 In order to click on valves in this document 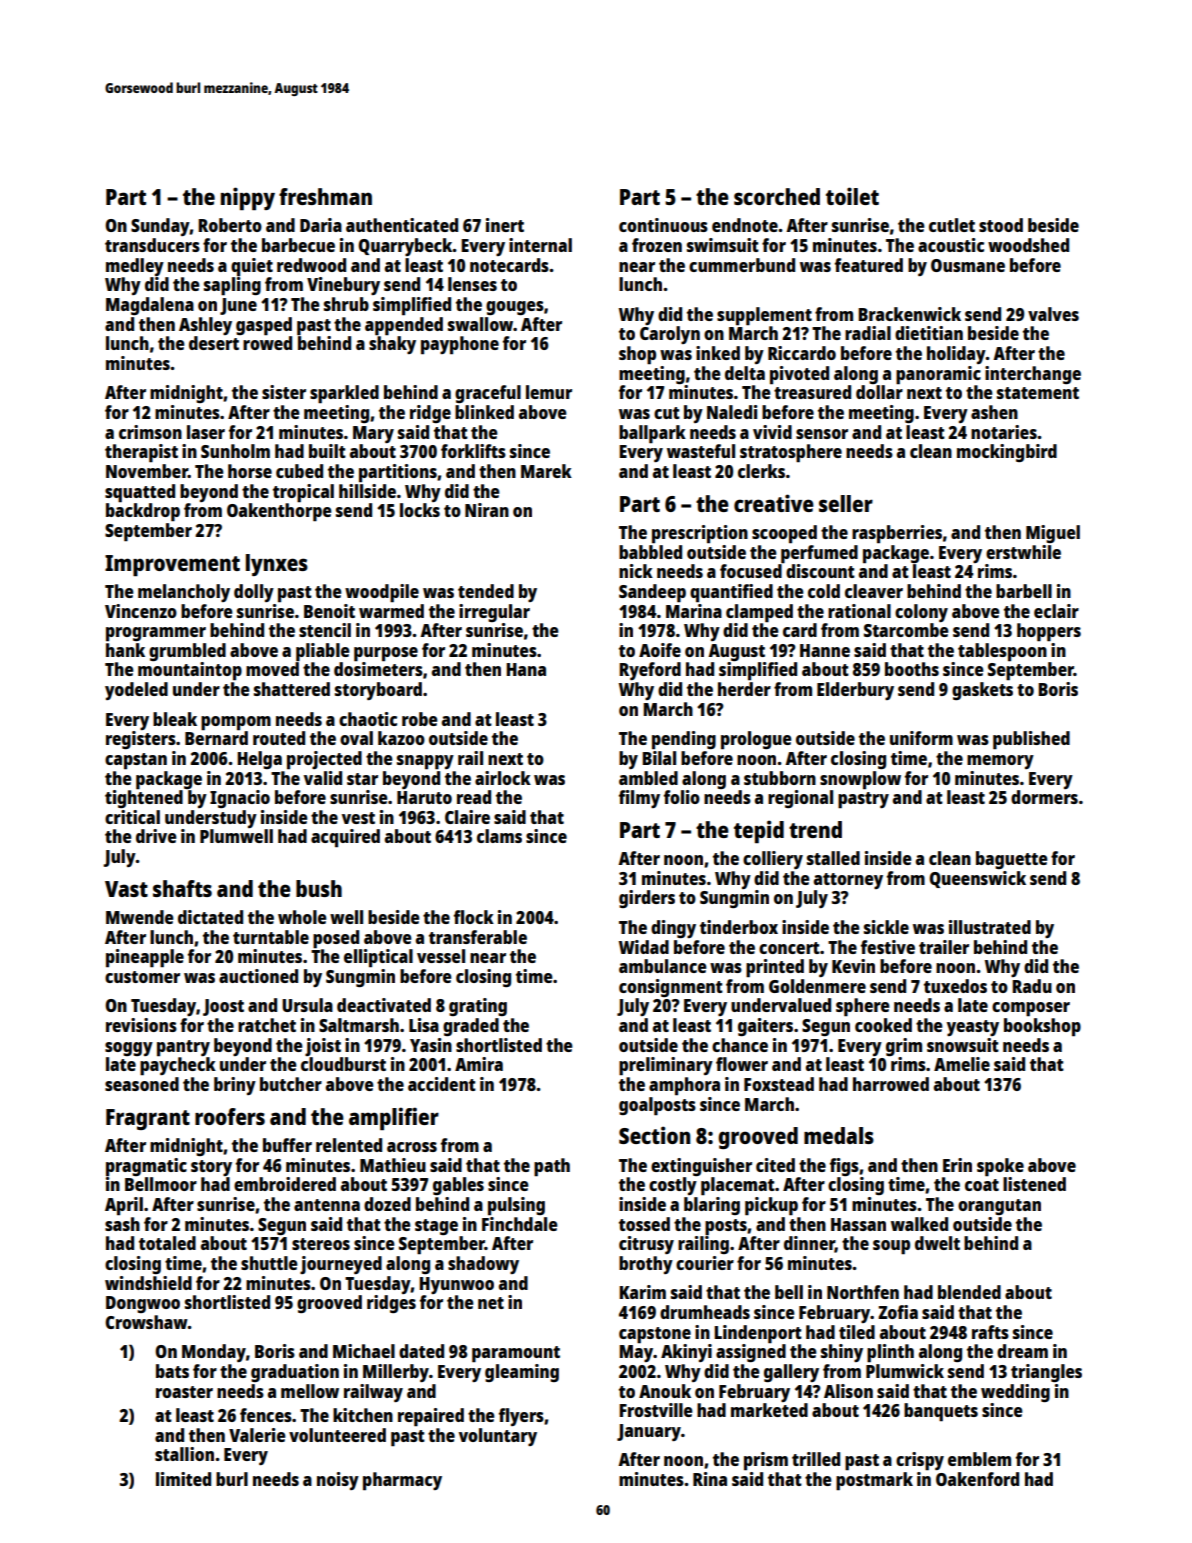, I will do `click(1053, 314)`.
